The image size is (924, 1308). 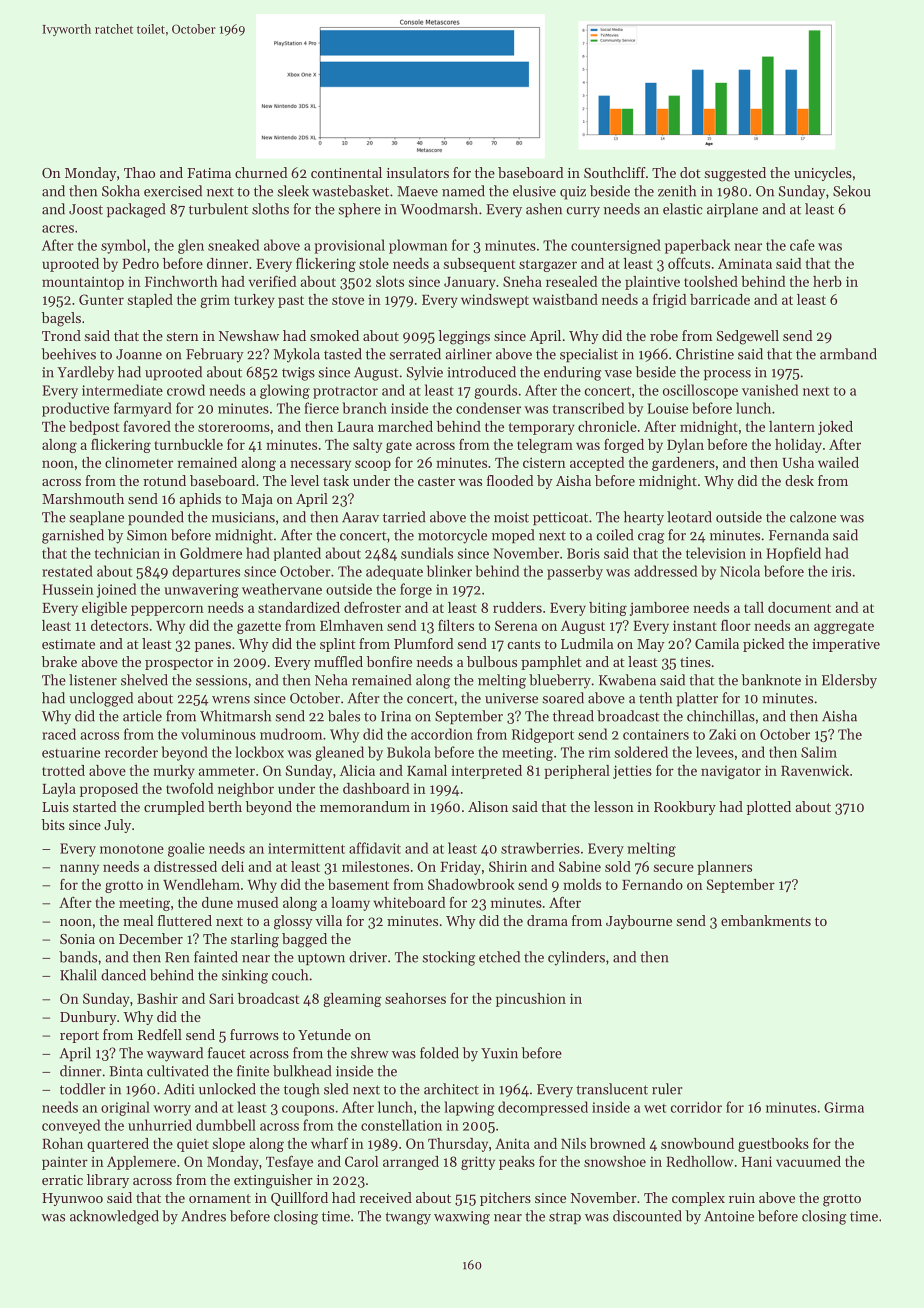 I want to click on dot, so click(x=690, y=172).
